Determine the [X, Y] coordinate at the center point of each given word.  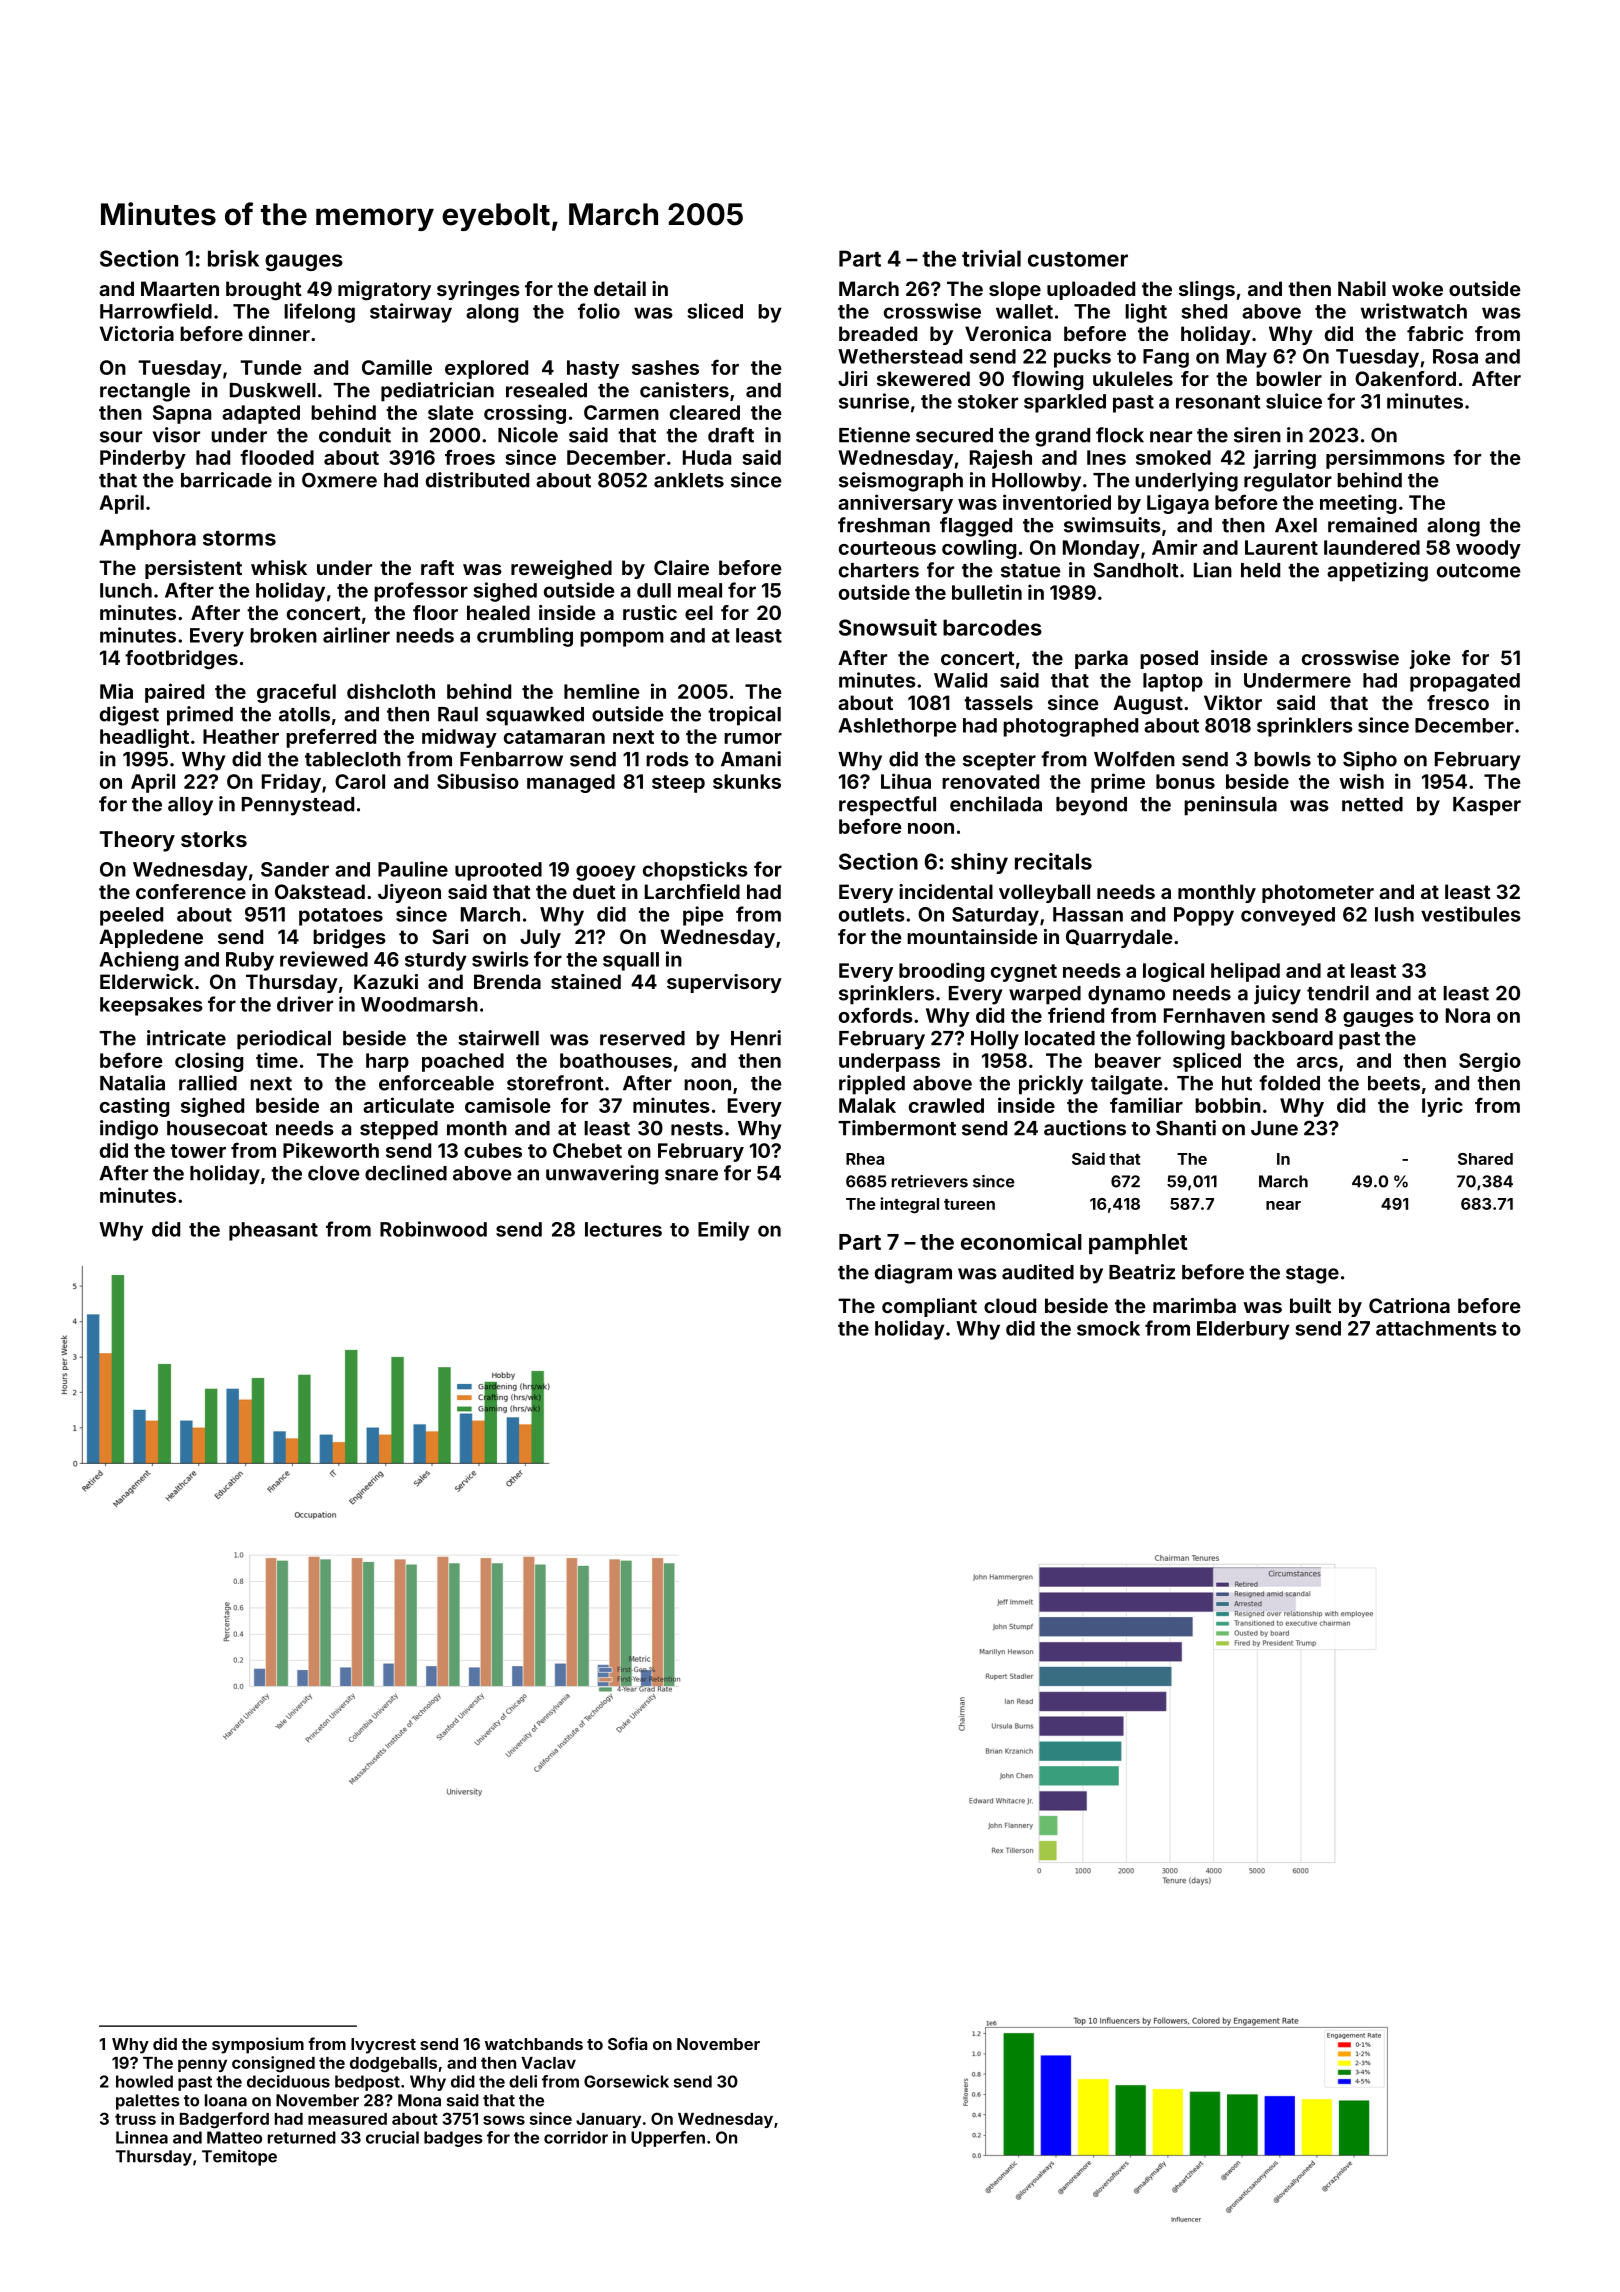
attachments [1436, 1328]
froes [470, 457]
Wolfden [1134, 759]
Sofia [627, 2043]
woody [1488, 549]
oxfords [876, 1015]
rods [667, 759]
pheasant [273, 1231]
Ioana [226, 2100]
